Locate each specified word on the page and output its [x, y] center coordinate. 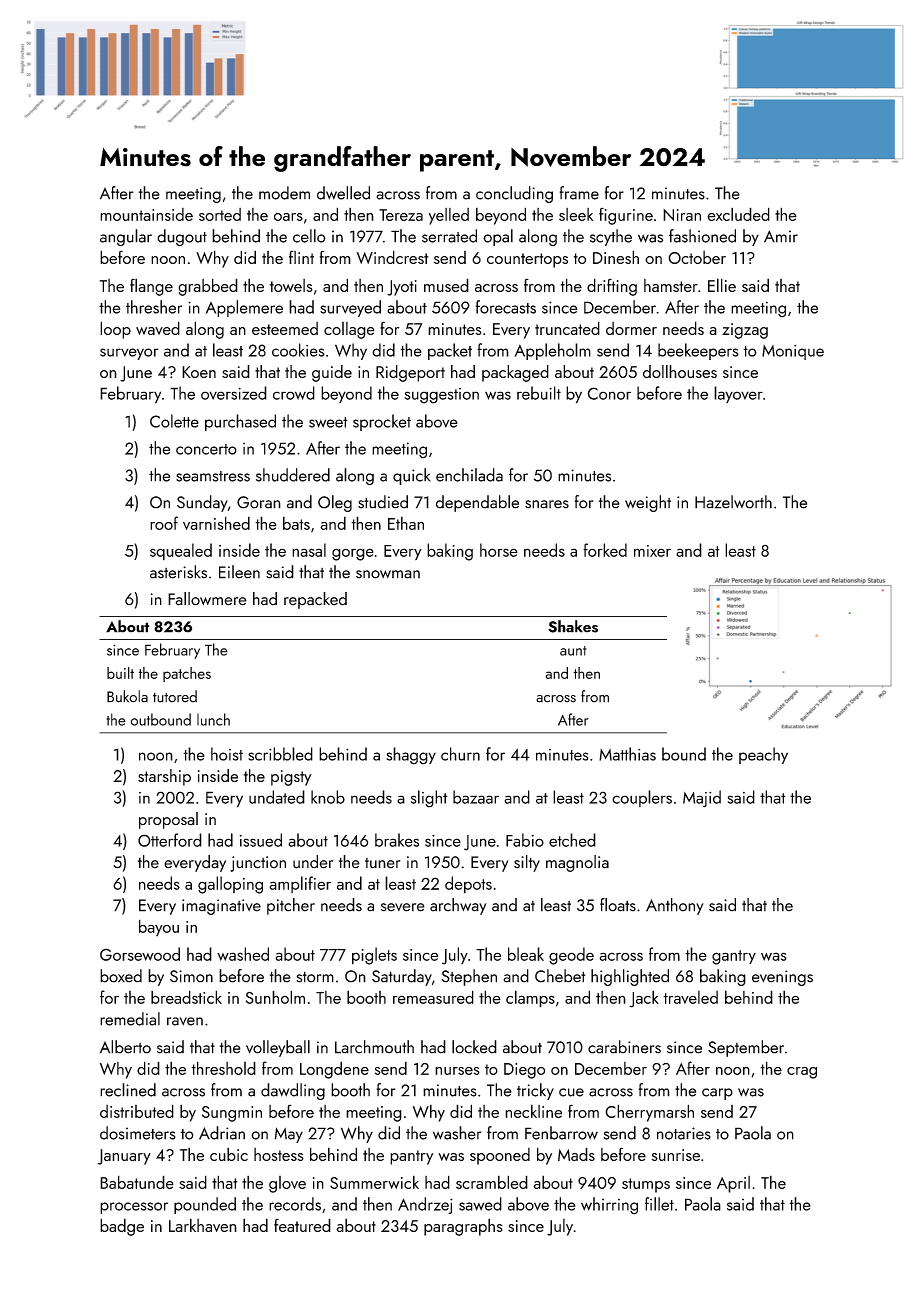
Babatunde [137, 1182]
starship [164, 777]
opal [498, 237]
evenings [782, 978]
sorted [220, 214]
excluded [739, 214]
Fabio [525, 840]
